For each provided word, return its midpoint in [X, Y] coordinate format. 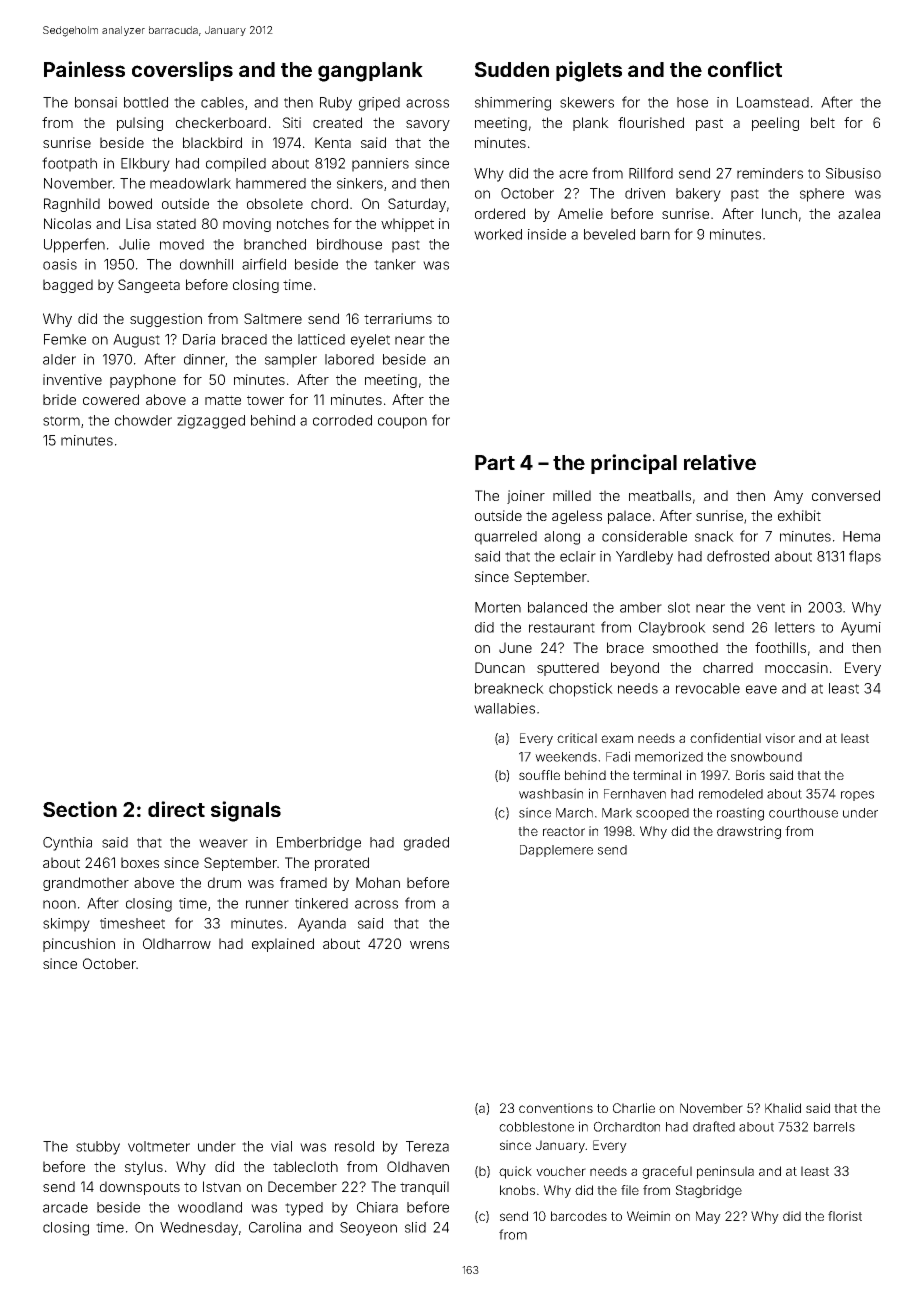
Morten [498, 607]
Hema [861, 536]
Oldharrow [177, 943]
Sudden [512, 69]
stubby [98, 1148]
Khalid [783, 1108]
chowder [143, 420]
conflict [745, 69]
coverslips [182, 71]
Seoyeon [368, 1229]
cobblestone [536, 1127]
